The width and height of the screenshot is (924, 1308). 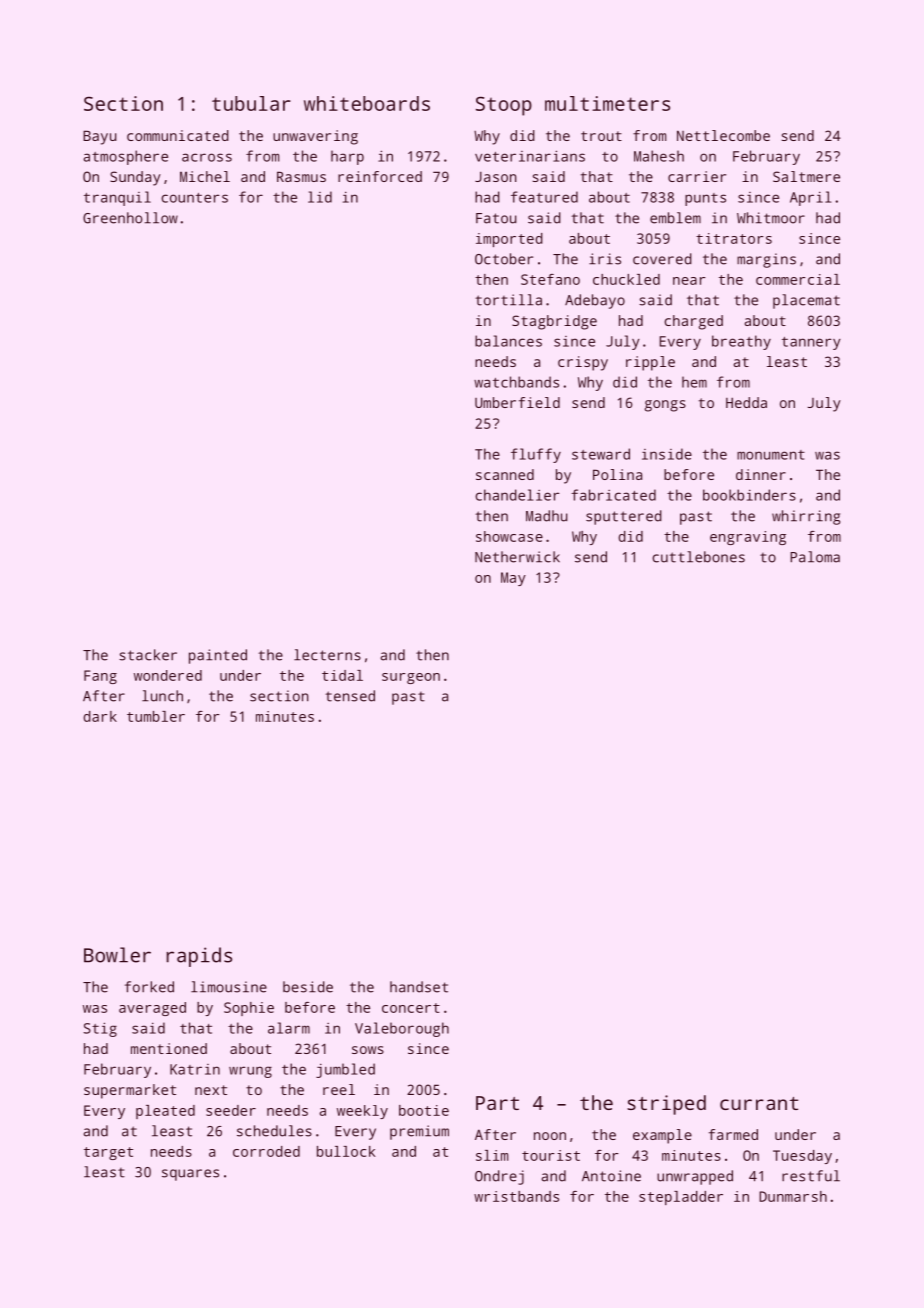 I want to click on corroded, so click(x=266, y=1151).
